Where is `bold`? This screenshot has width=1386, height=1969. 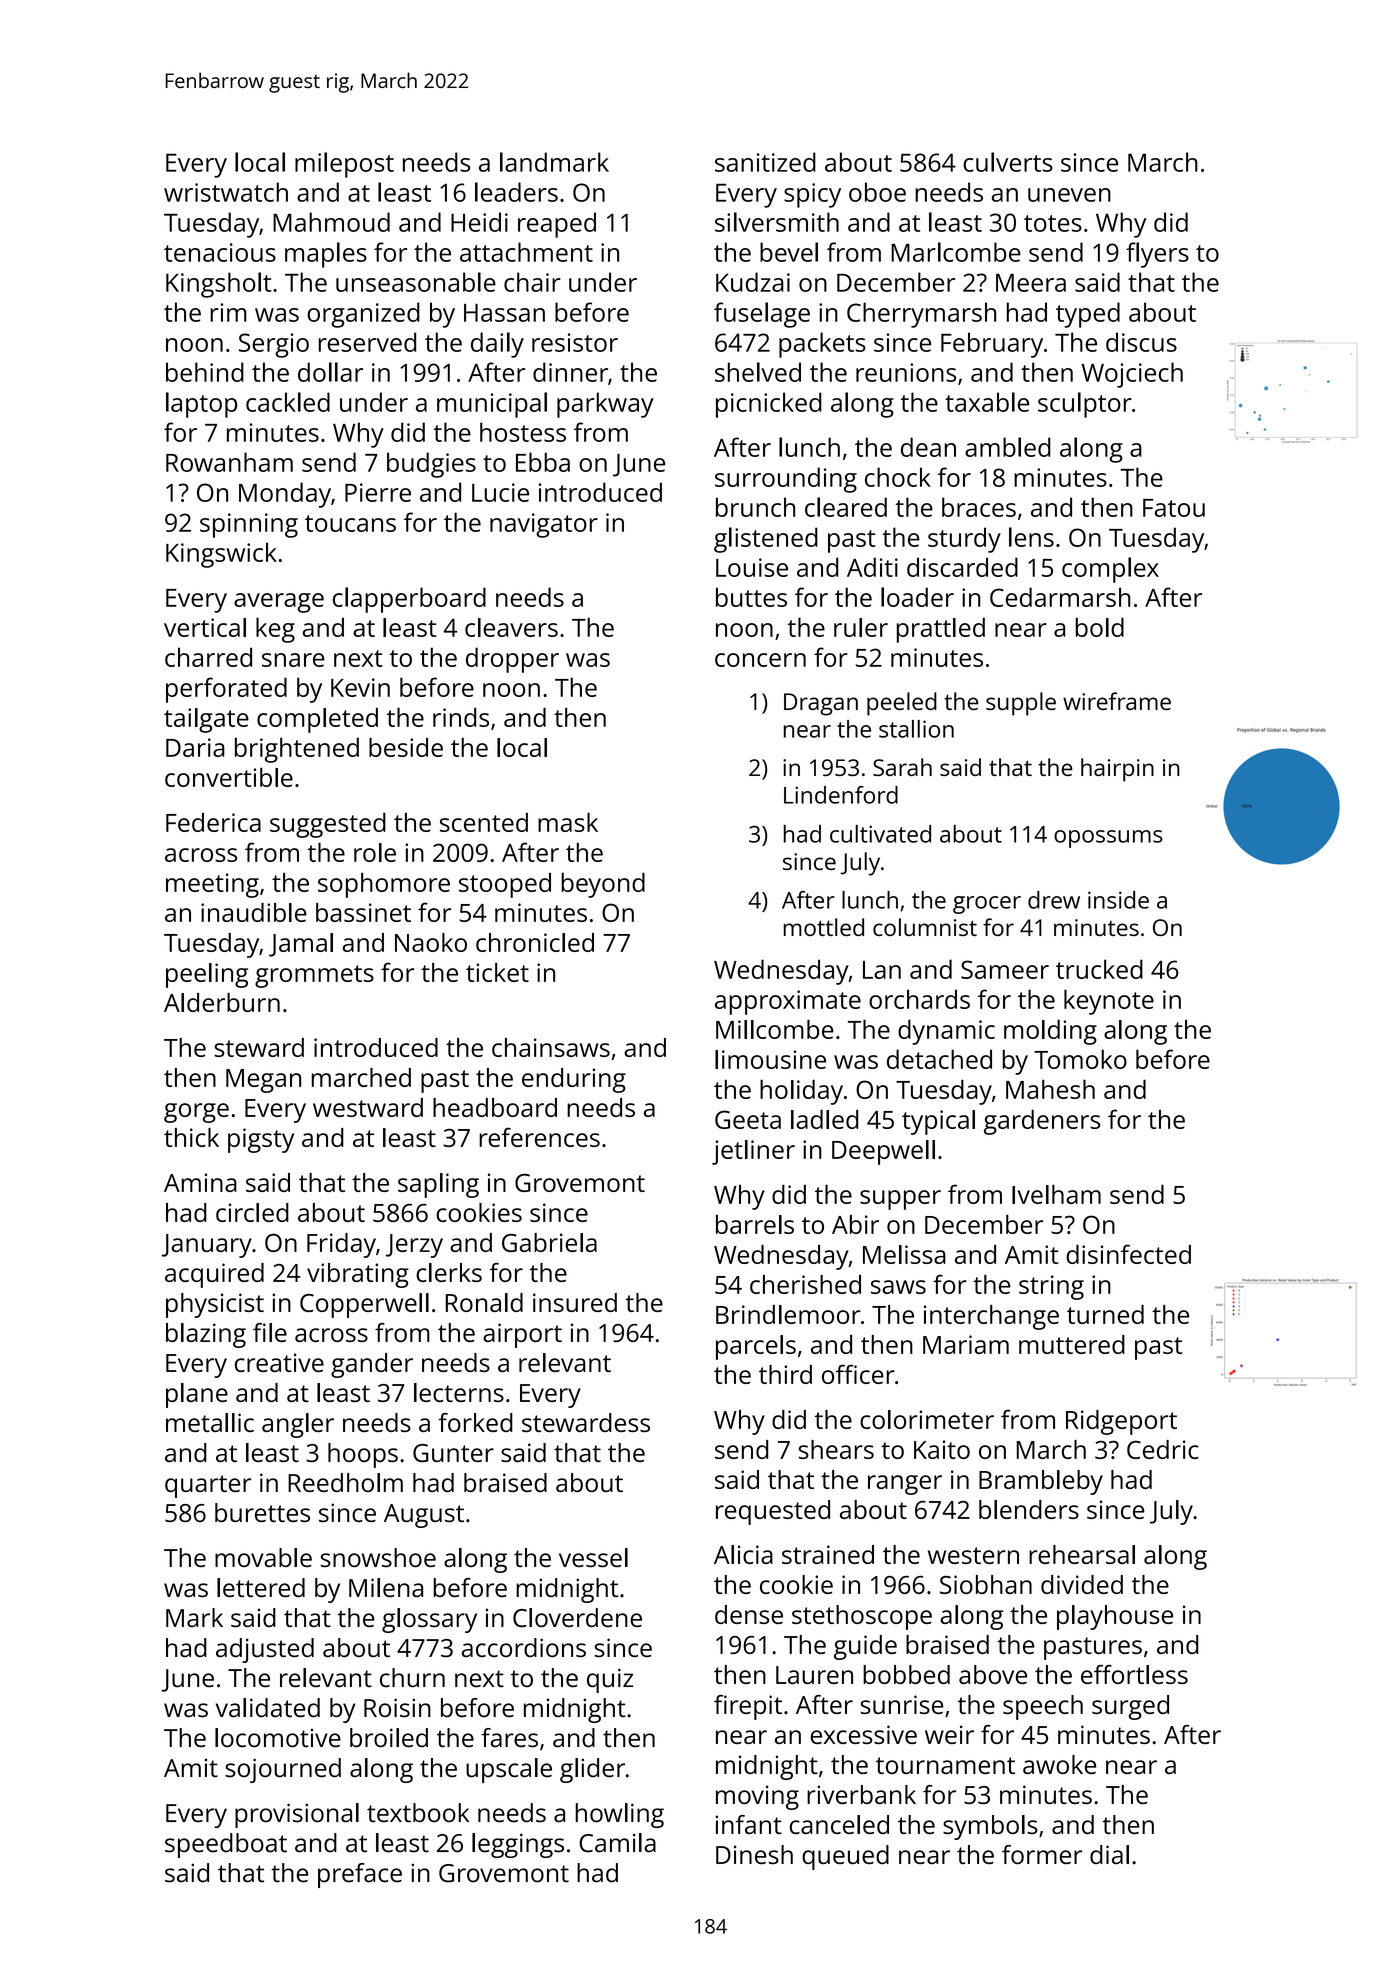
bold is located at coordinates (1100, 627).
